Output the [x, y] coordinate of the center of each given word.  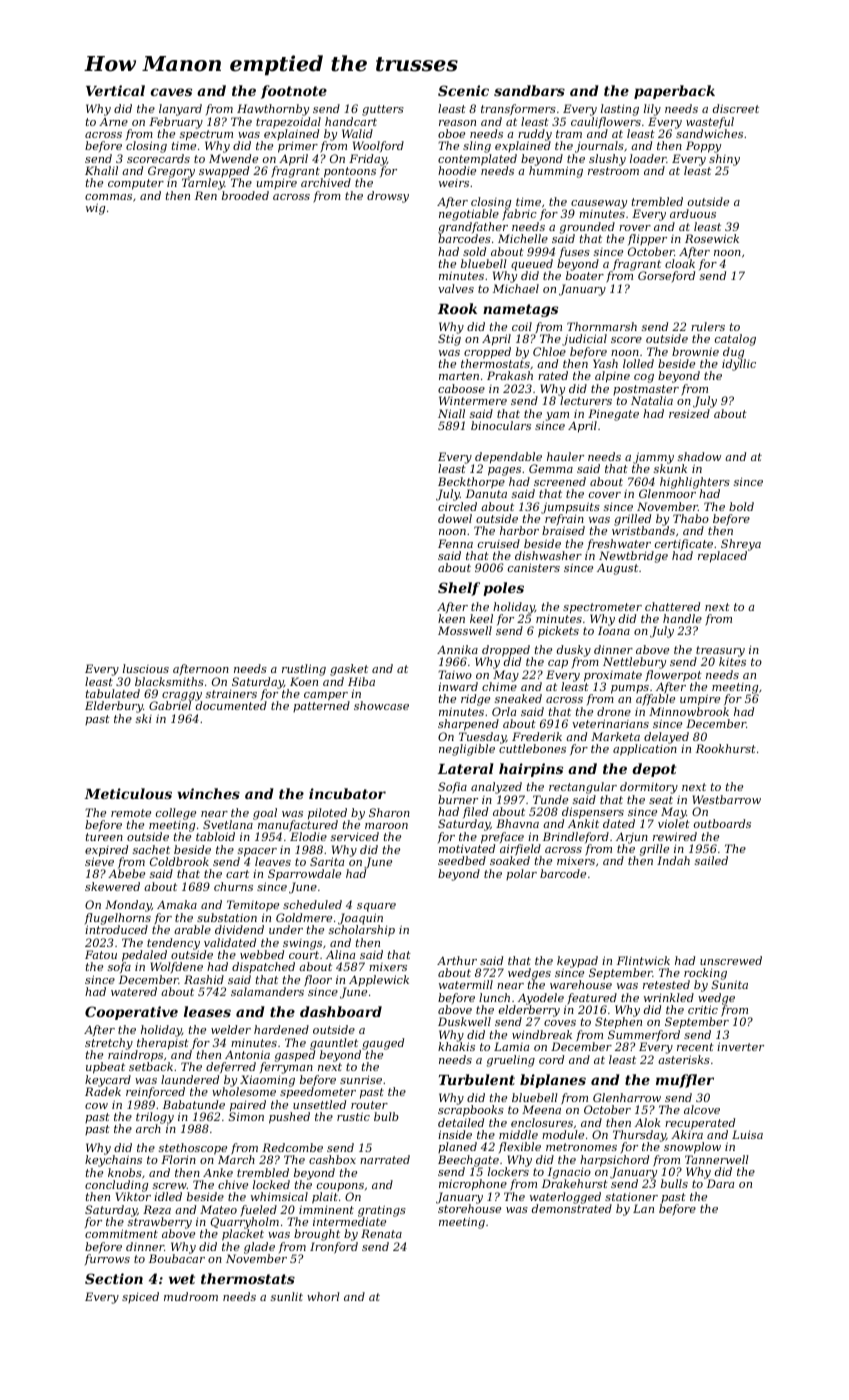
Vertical [115, 90]
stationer [631, 1196]
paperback [674, 92]
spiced [140, 1297]
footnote [294, 92]
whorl [323, 1296]
